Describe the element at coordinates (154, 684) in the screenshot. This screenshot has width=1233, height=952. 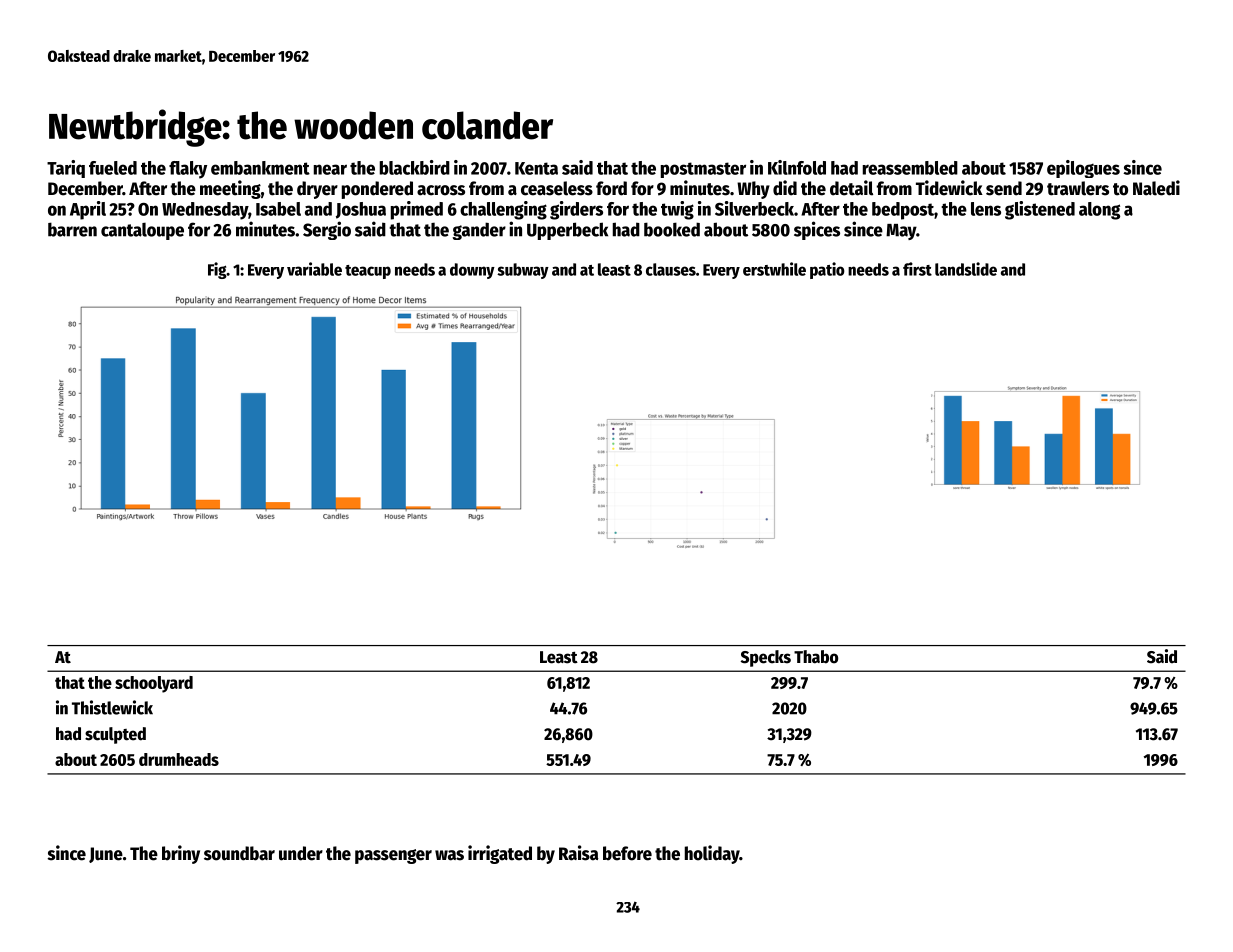
I see `schoolyard` at that location.
